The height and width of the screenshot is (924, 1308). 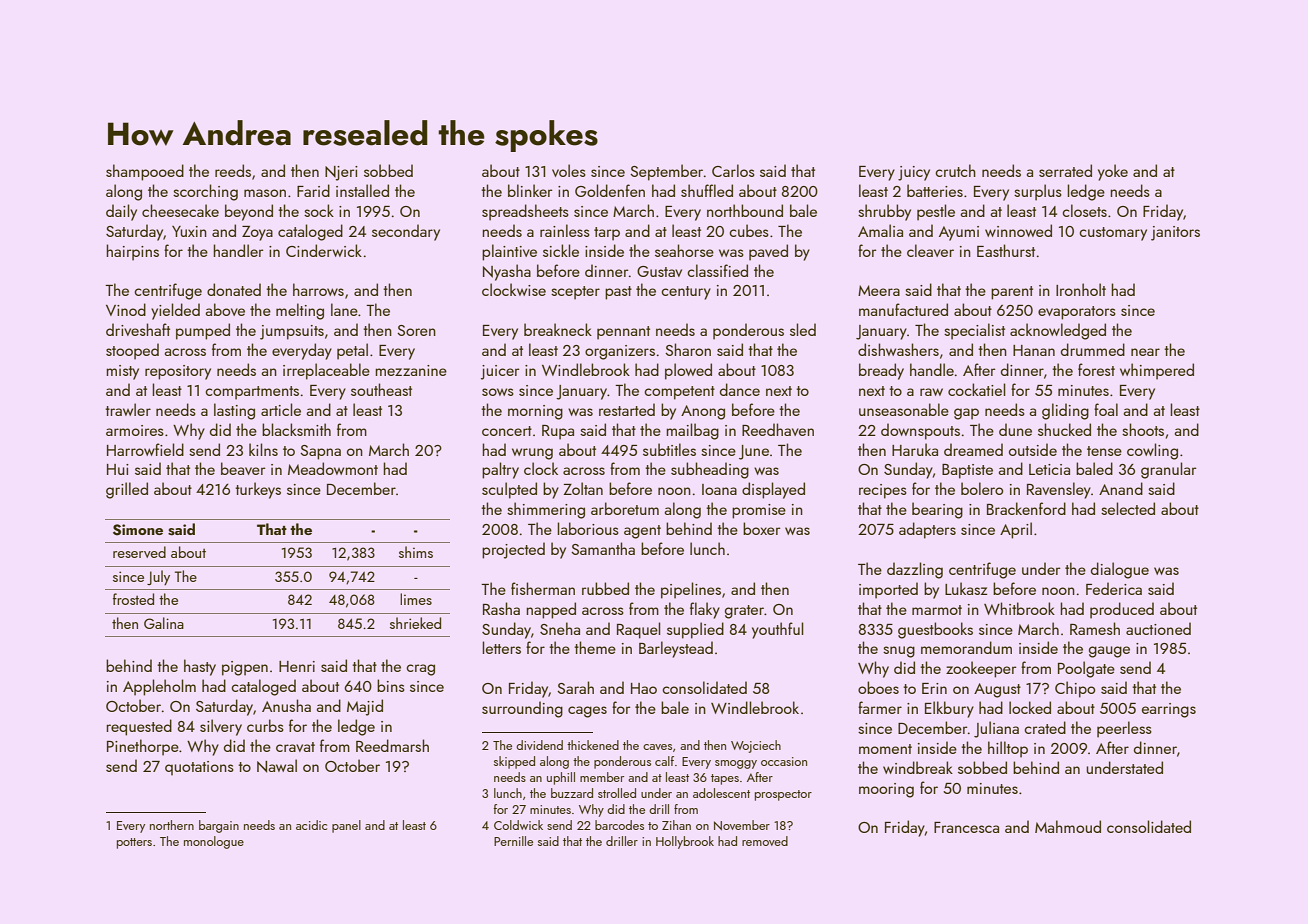 I want to click on competent, so click(x=679, y=393).
